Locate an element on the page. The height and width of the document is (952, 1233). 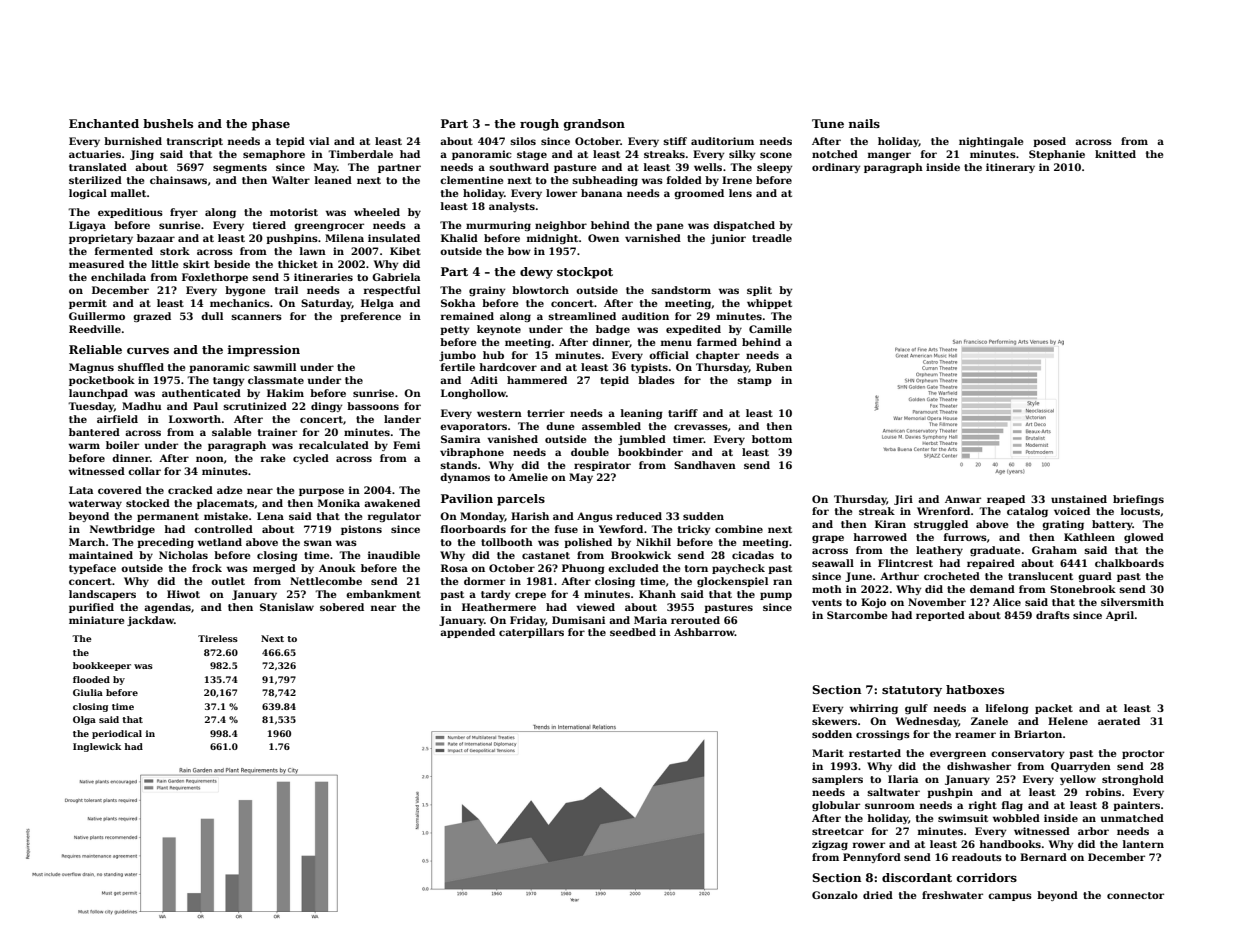
Inglewick is located at coordinates (97, 747).
